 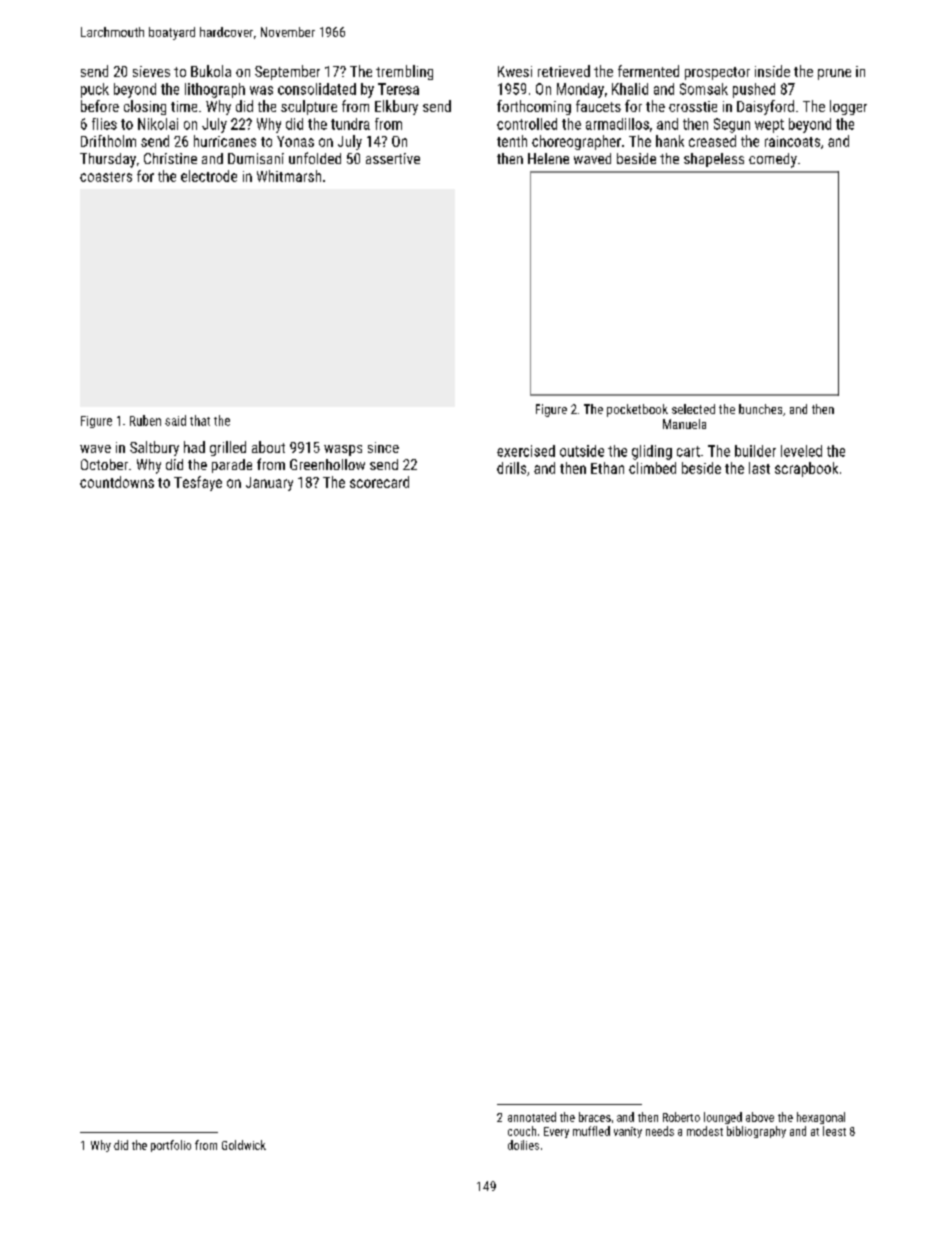 I want to click on Ethan, so click(x=607, y=468).
